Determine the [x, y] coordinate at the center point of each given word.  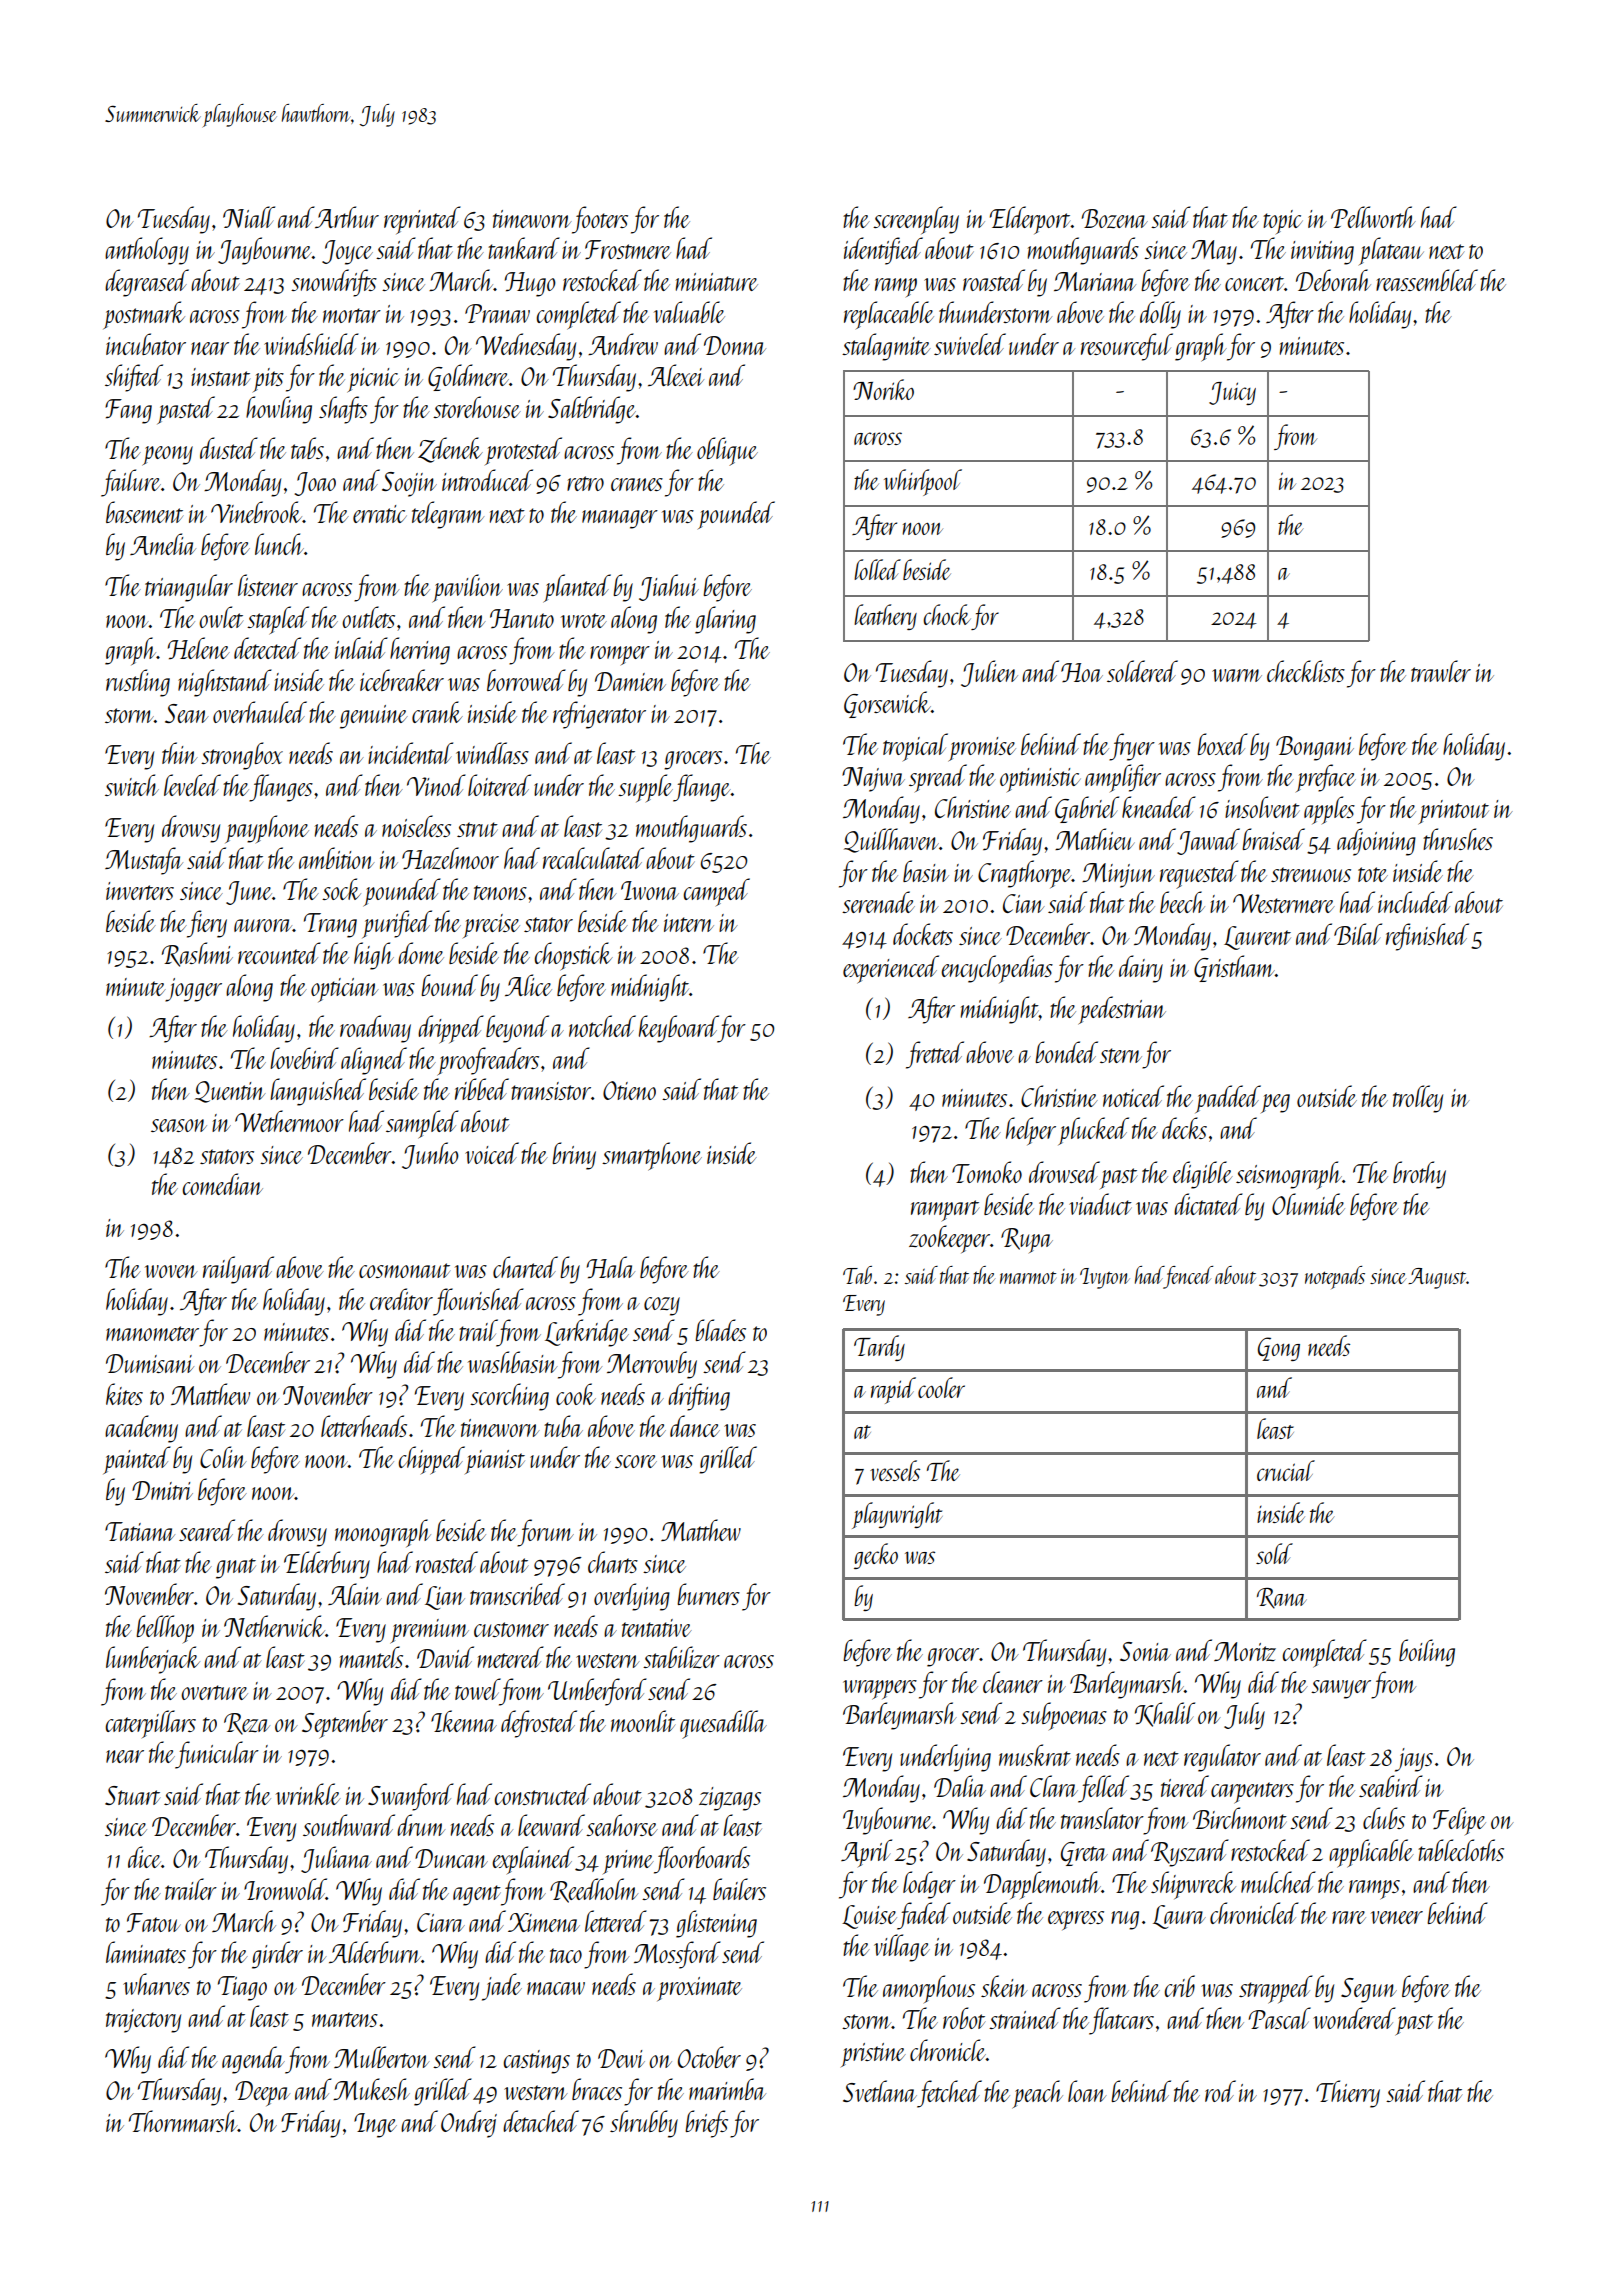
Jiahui [669, 587]
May [1214, 252]
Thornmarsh [183, 2121]
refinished [1427, 937]
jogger [194, 990]
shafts [343, 410]
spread [938, 778]
